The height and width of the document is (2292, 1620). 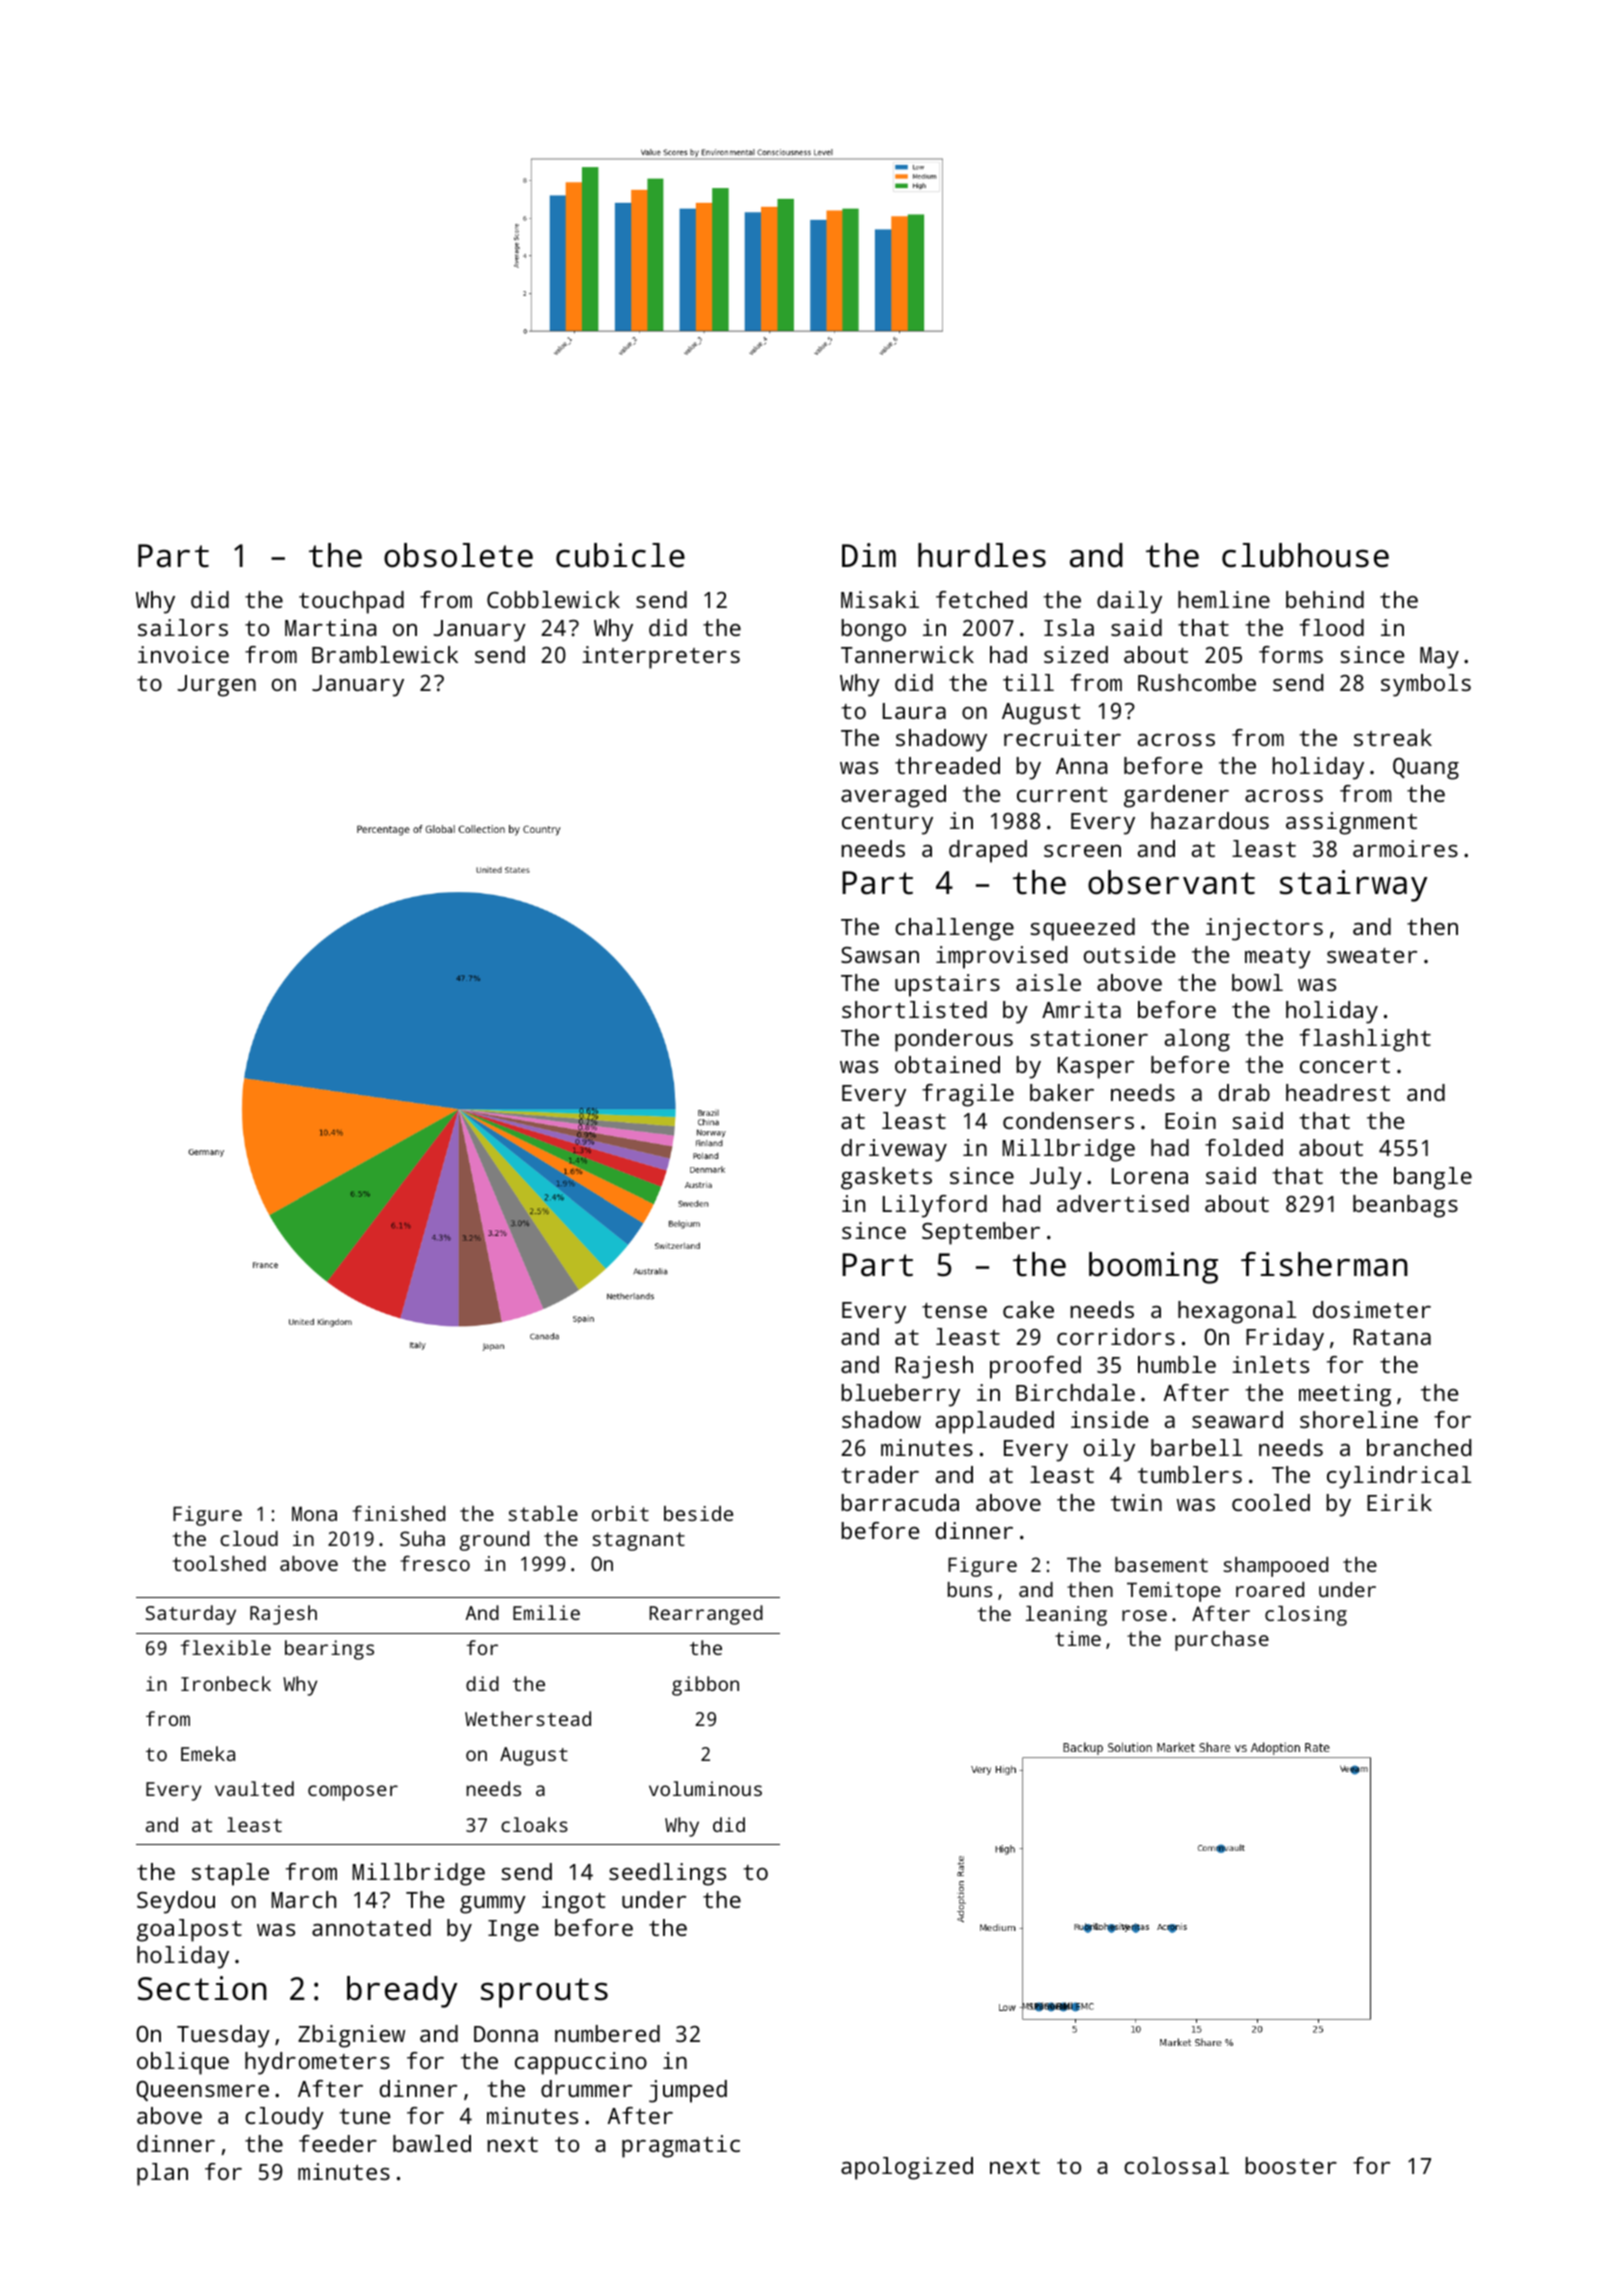 What do you see at coordinates (880, 599) in the document?
I see `Misaki` at bounding box center [880, 599].
